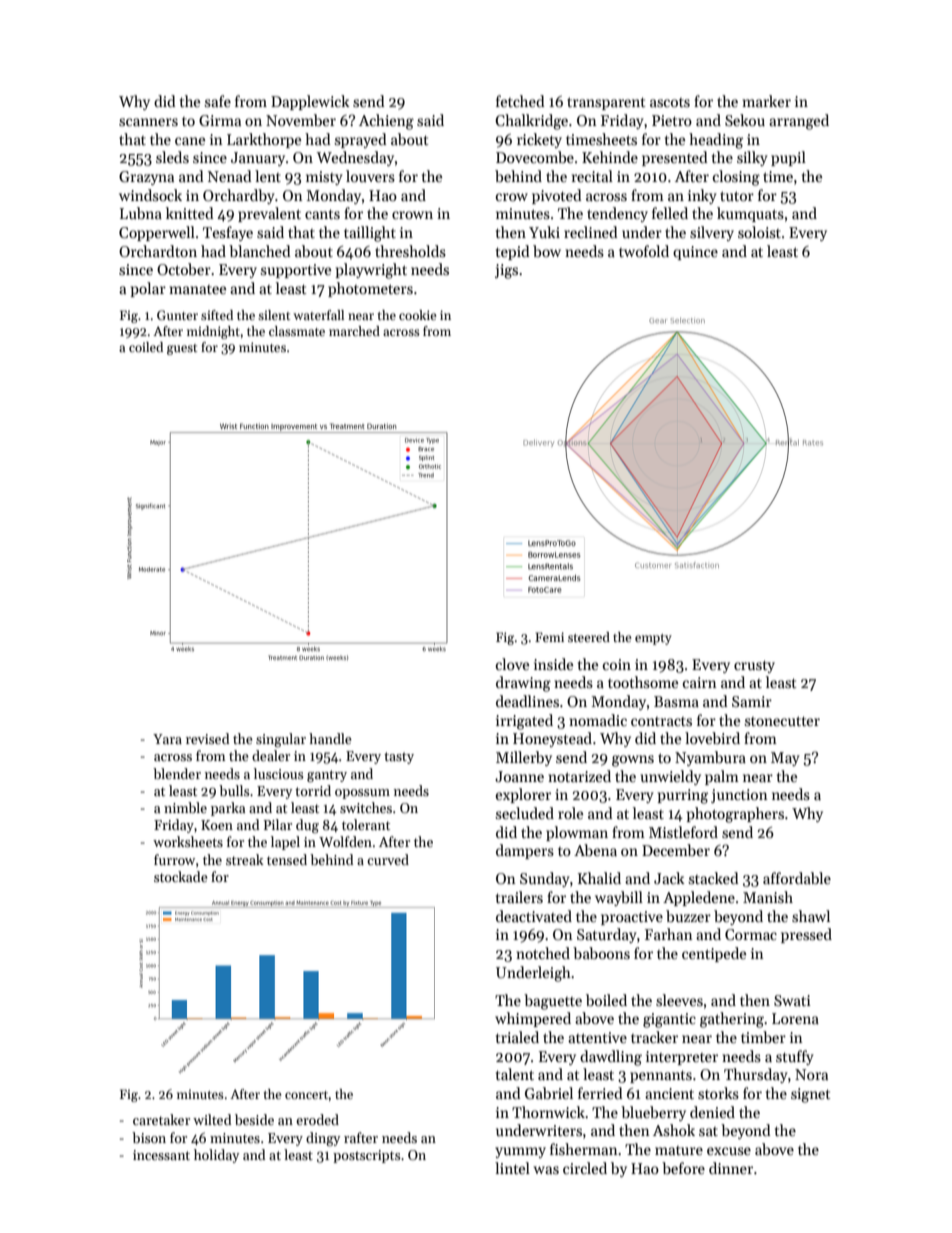  I want to click on fetched, so click(520, 101).
